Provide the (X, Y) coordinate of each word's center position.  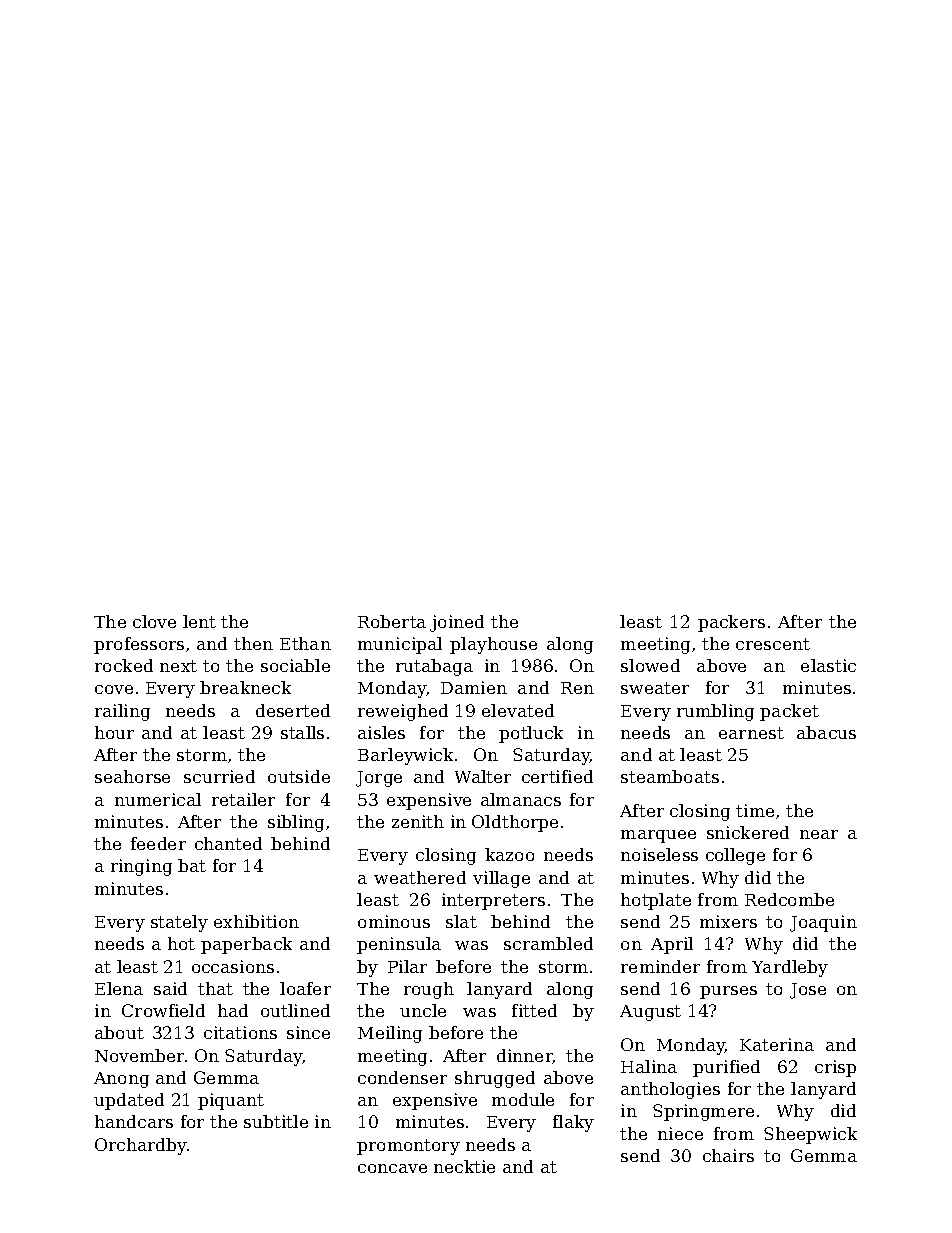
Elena (119, 988)
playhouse (493, 645)
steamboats (670, 776)
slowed (650, 665)
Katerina (777, 1044)
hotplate (656, 901)
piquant (231, 1101)
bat (192, 865)
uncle (423, 1010)
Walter (483, 776)
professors (139, 645)
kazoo (509, 854)
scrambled (548, 943)
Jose (808, 991)
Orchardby (141, 1146)
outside (299, 776)
